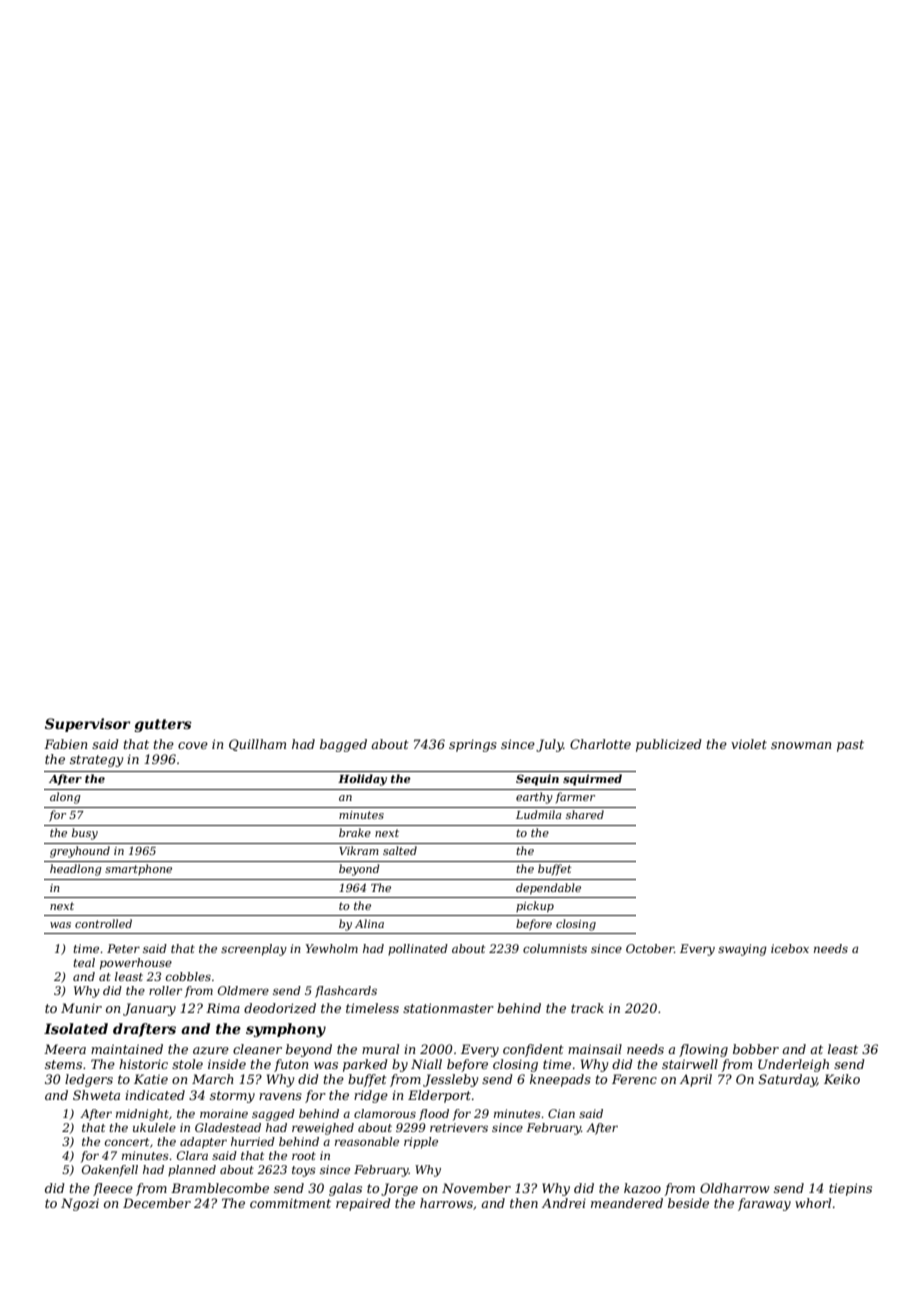 The width and height of the page is (924, 1308). I want to click on hurried, so click(253, 1141).
